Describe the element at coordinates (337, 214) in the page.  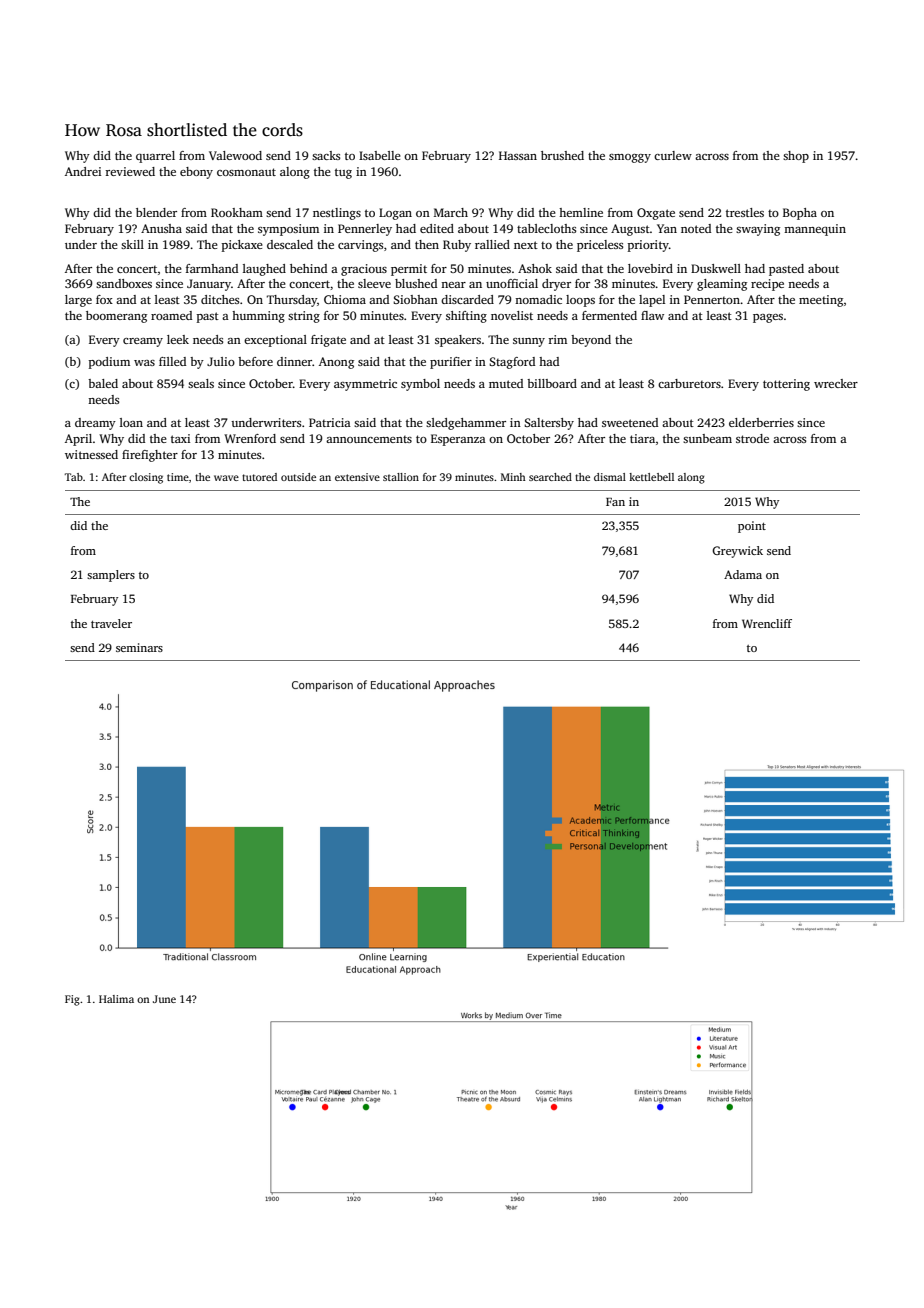
I see `nestlings` at that location.
